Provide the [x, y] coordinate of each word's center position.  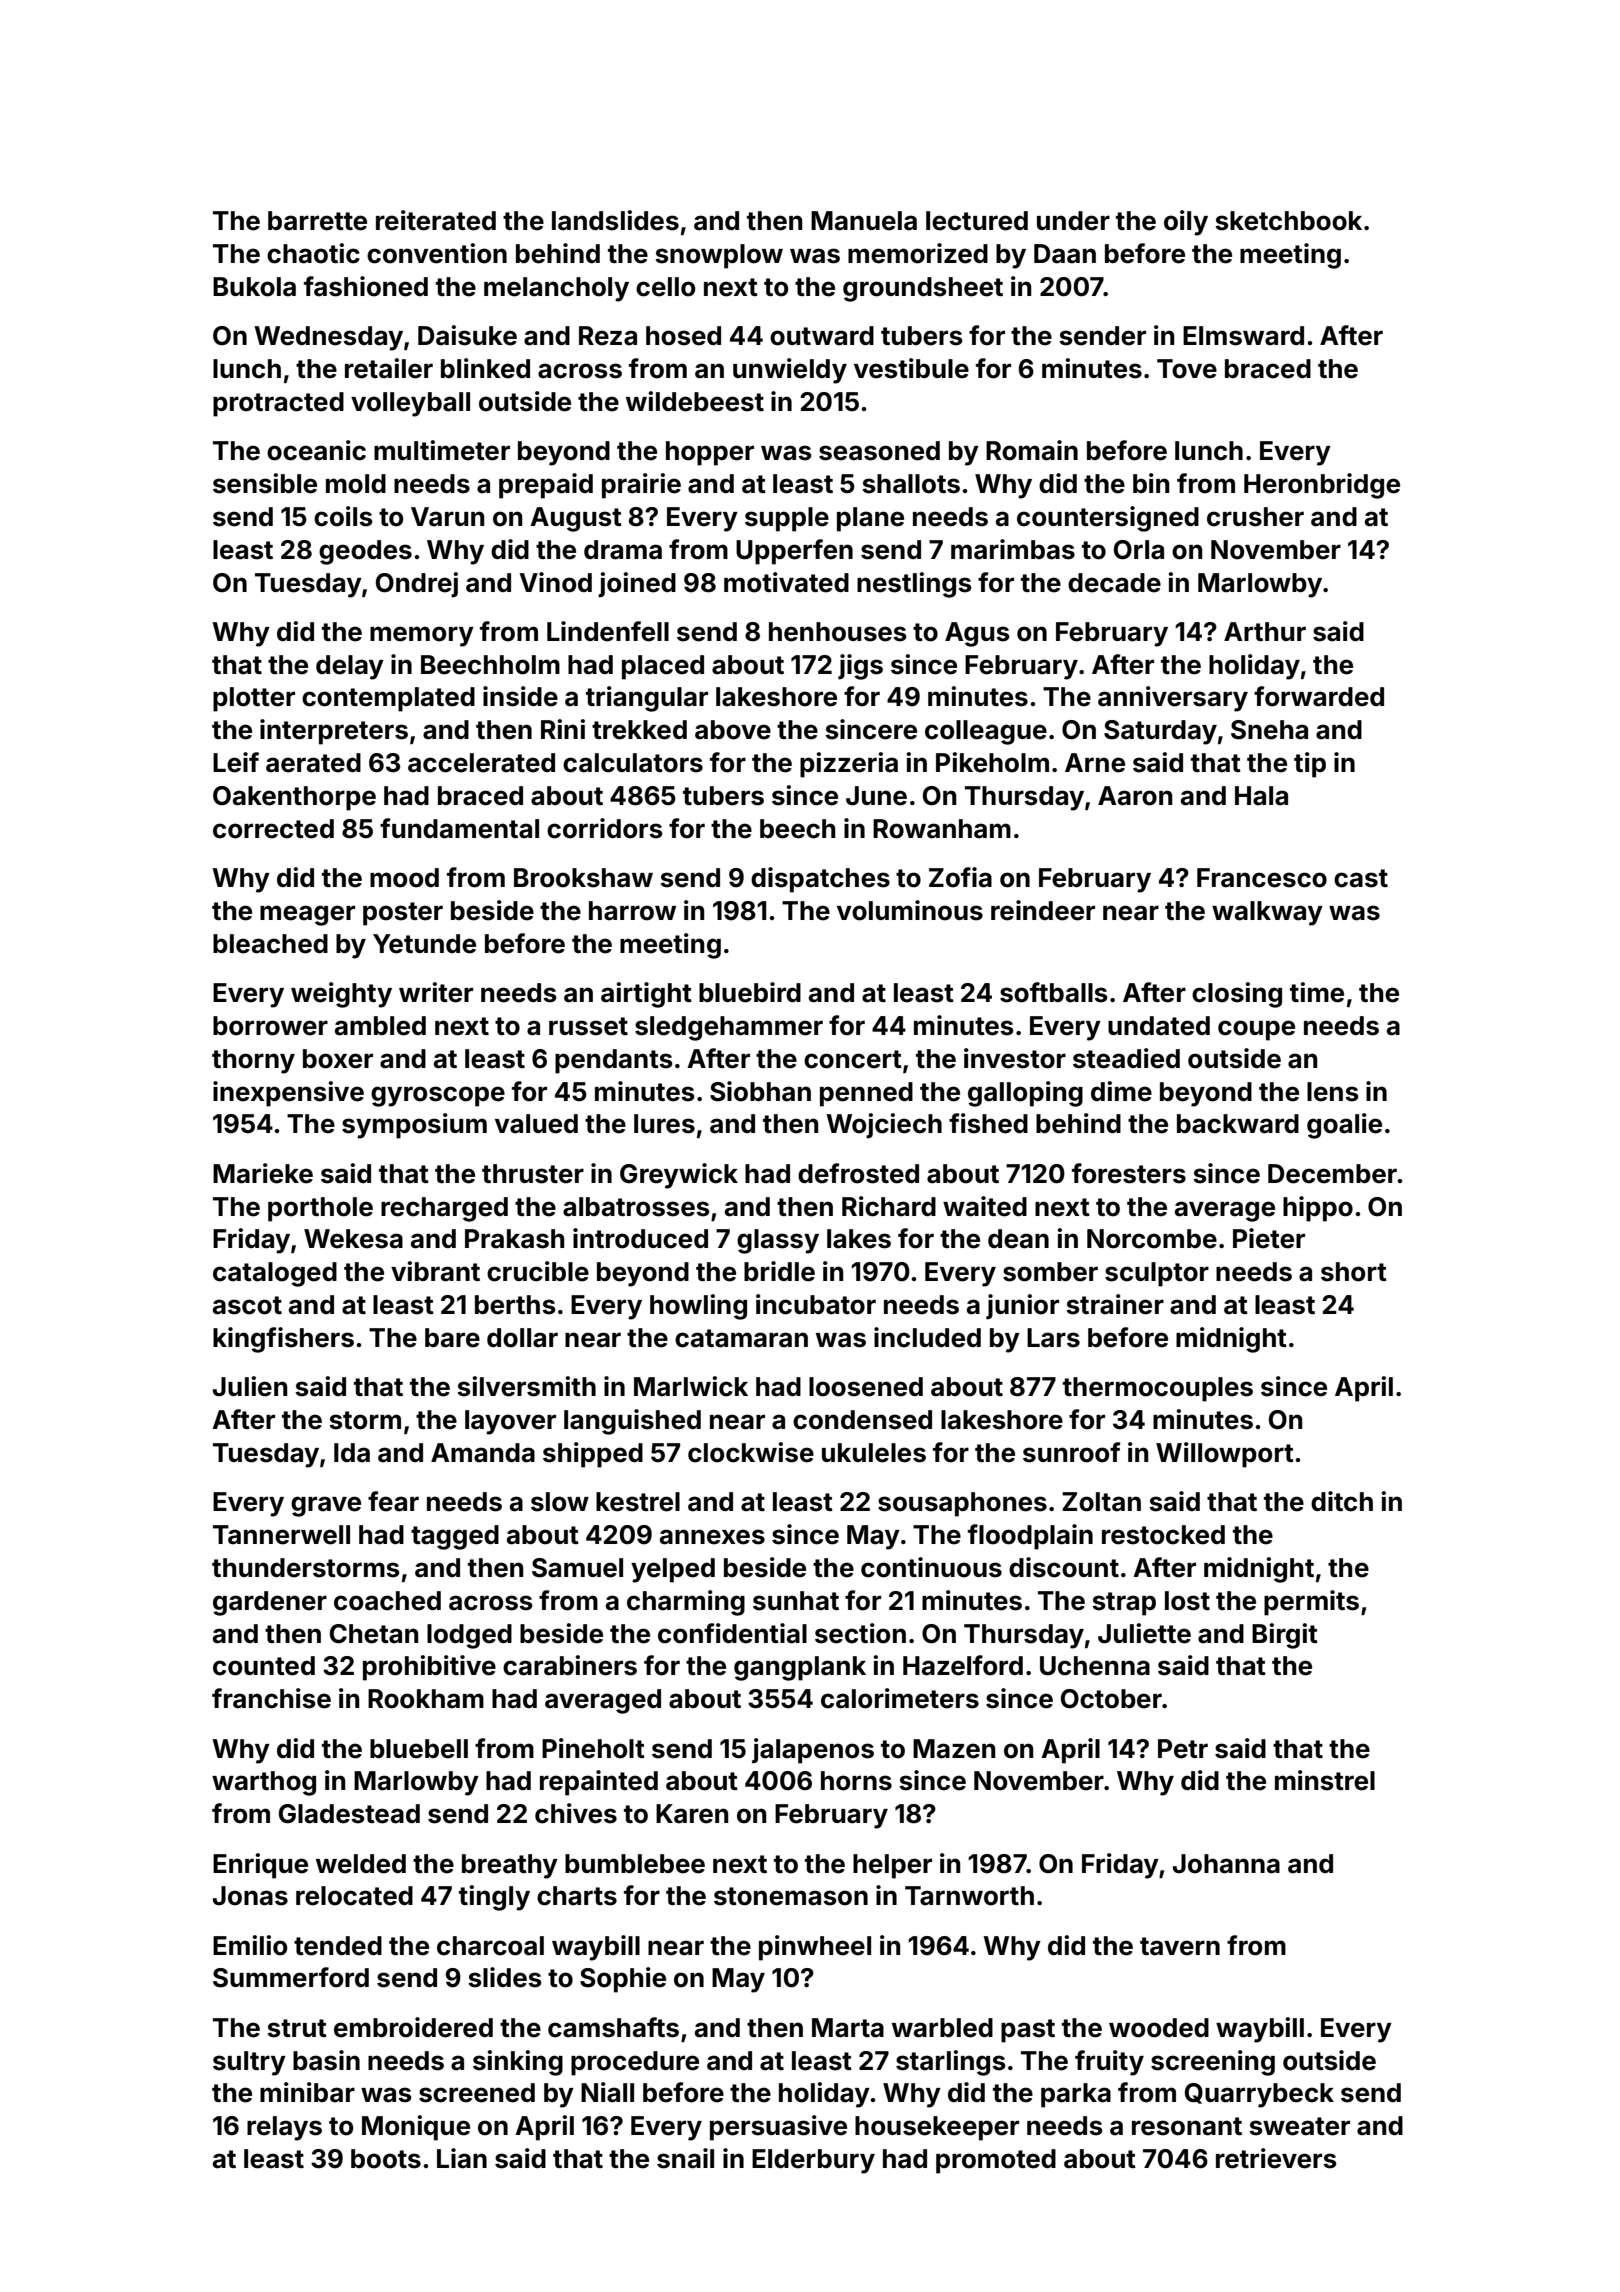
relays [284, 2128]
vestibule [911, 368]
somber [1050, 1272]
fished [988, 1123]
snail [685, 2158]
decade [1114, 583]
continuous [931, 1567]
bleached [270, 944]
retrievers [1276, 2158]
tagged [455, 1537]
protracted [278, 404]
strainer [1115, 1304]
